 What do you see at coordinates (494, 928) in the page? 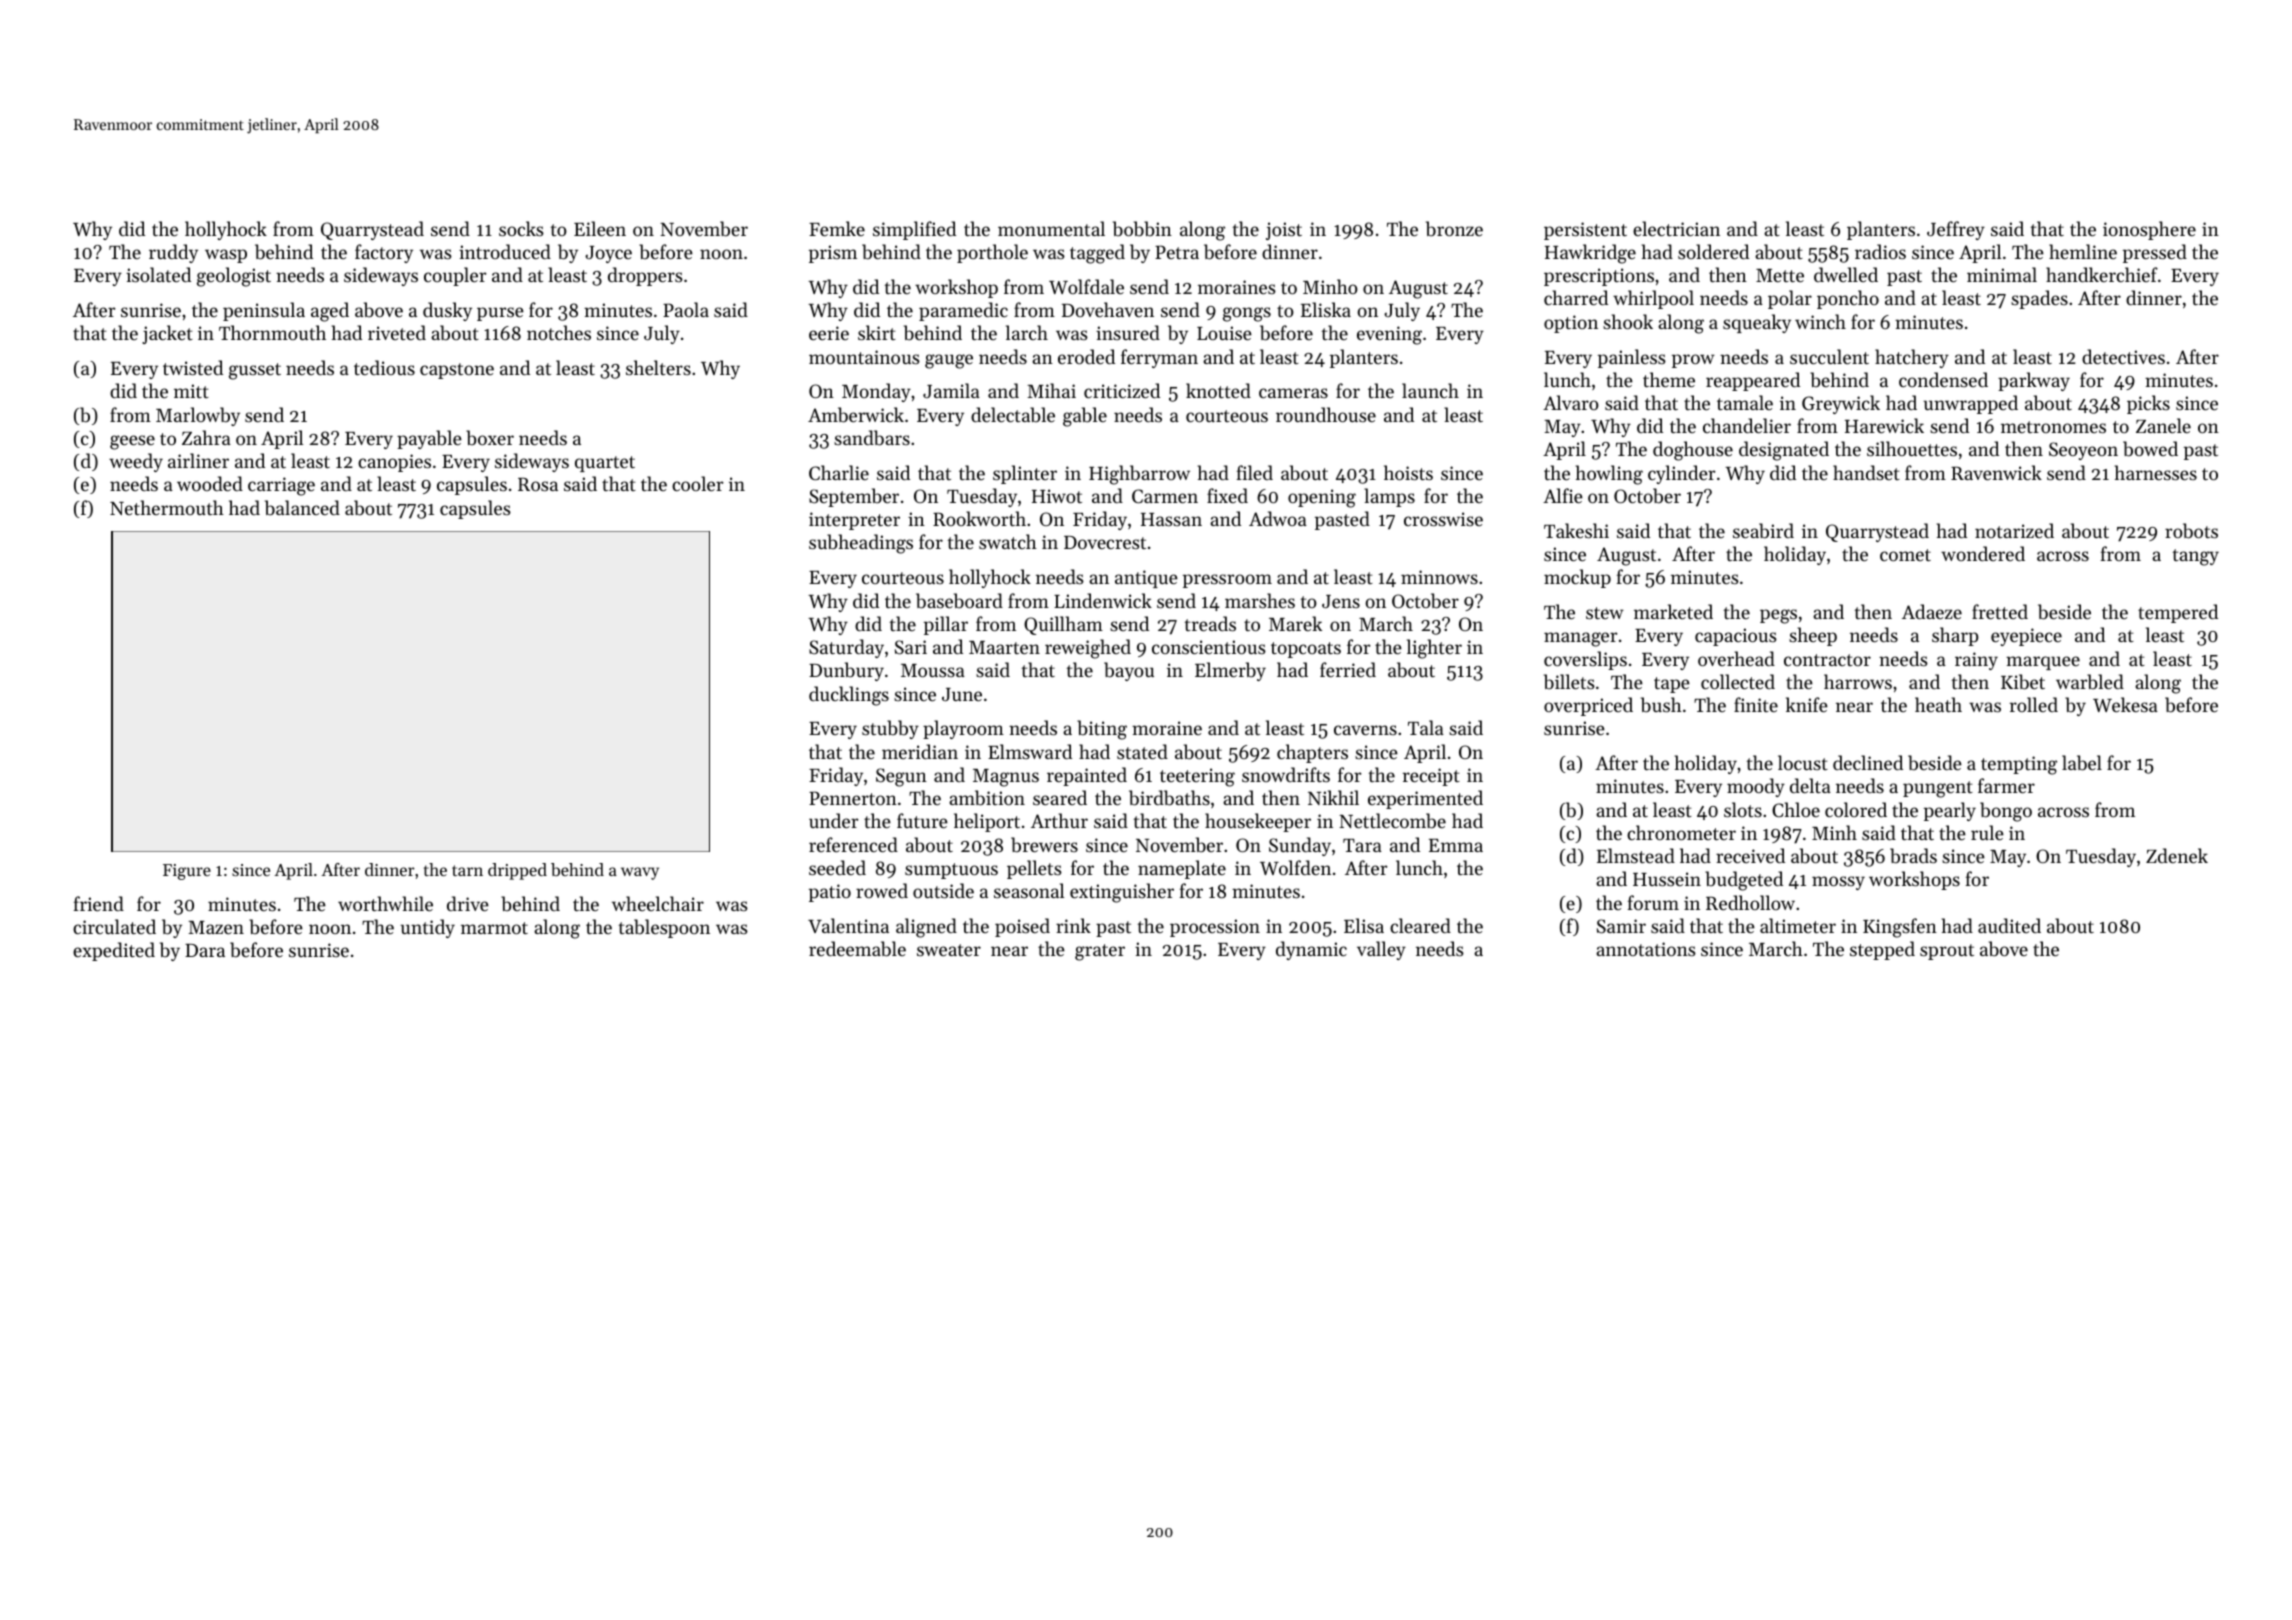
I see `marmot` at bounding box center [494, 928].
